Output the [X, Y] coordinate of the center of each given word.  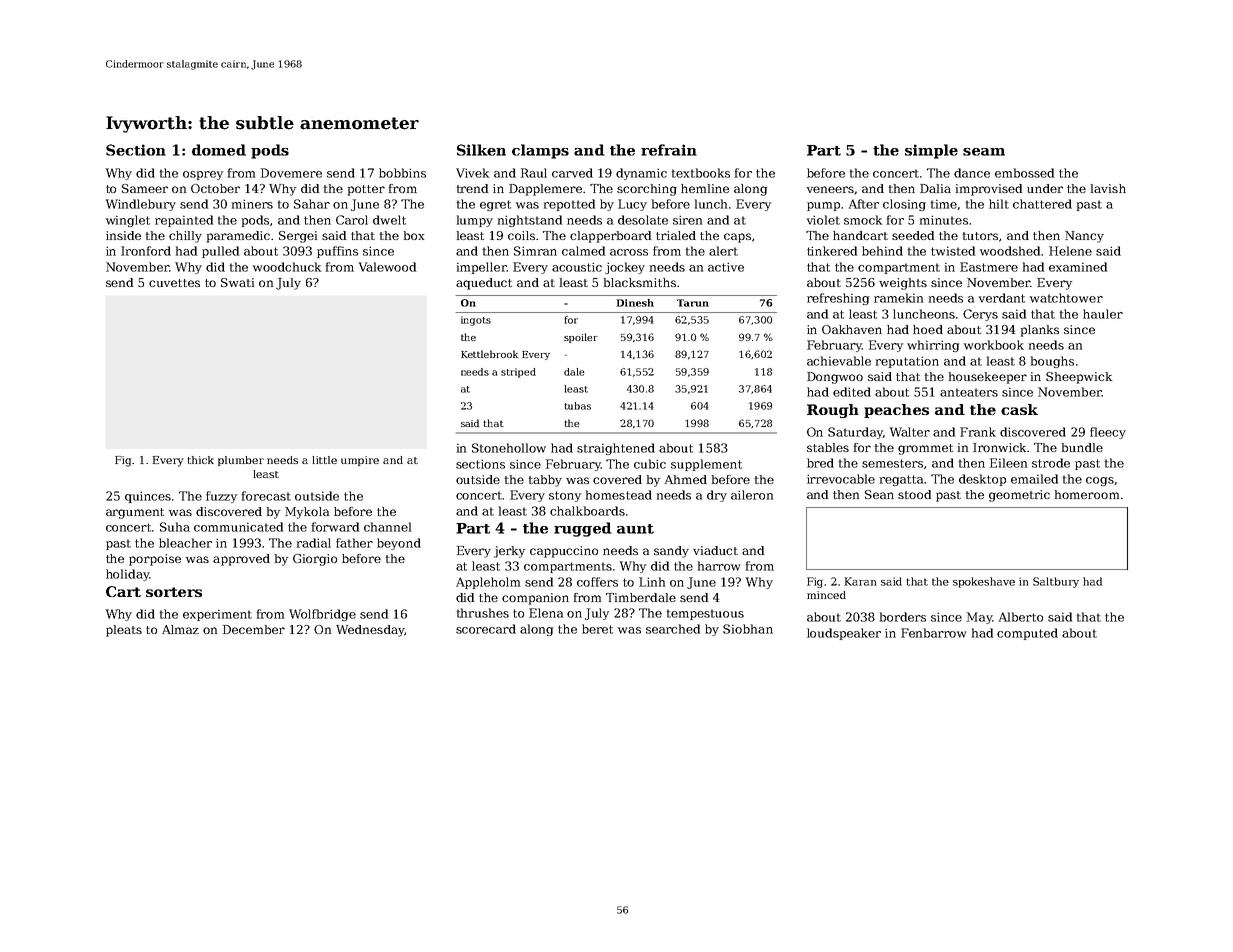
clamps [540, 151]
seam [984, 152]
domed [219, 150]
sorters [174, 592]
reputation [907, 362]
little [324, 460]
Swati [237, 282]
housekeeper [988, 378]
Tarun [693, 303]
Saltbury [1056, 582]
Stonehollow [509, 448]
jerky [509, 552]
